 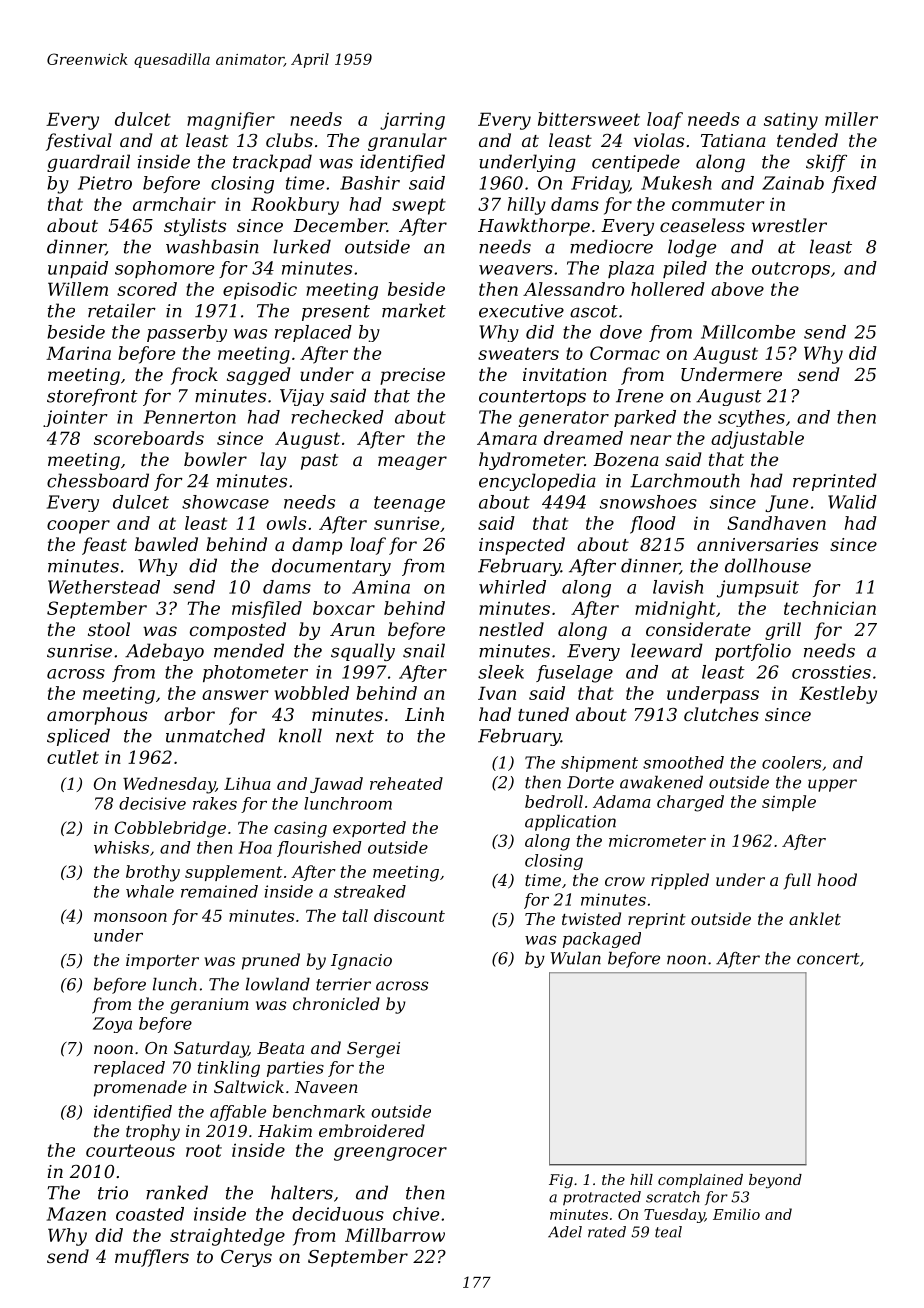 What do you see at coordinates (153, 1132) in the screenshot?
I see `trophy` at bounding box center [153, 1132].
